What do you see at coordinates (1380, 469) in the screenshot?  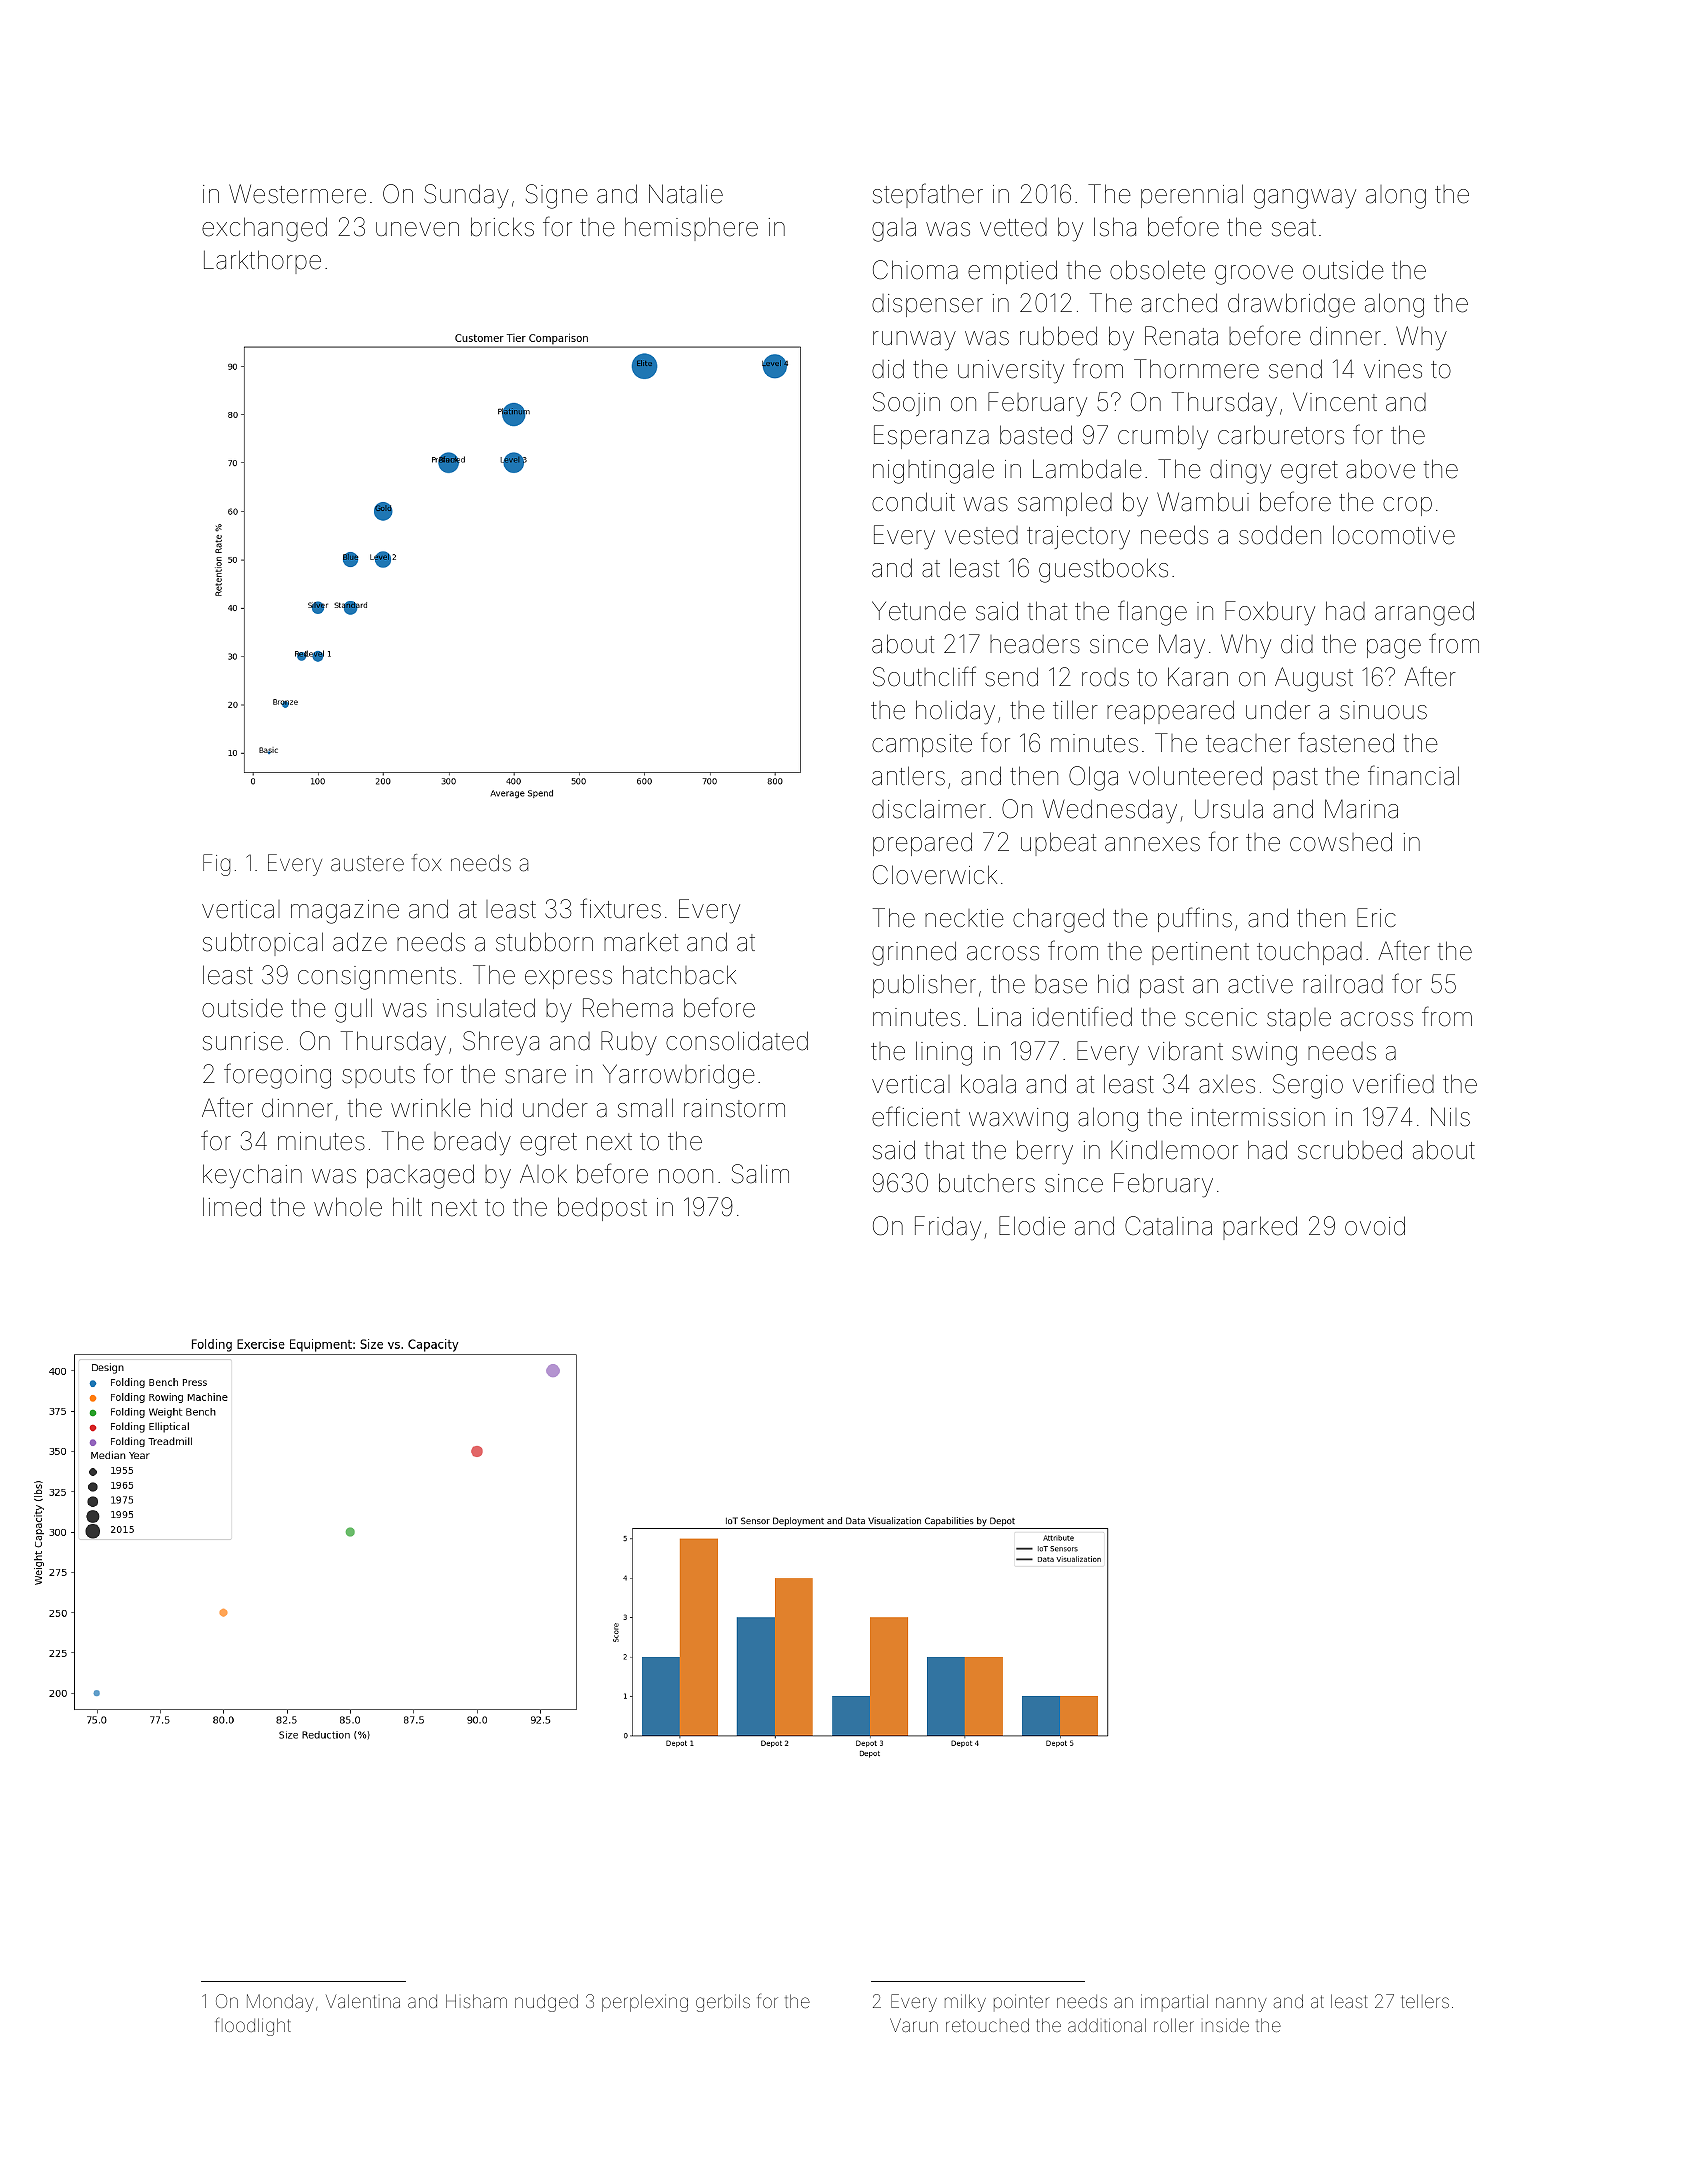 I see `above` at bounding box center [1380, 469].
